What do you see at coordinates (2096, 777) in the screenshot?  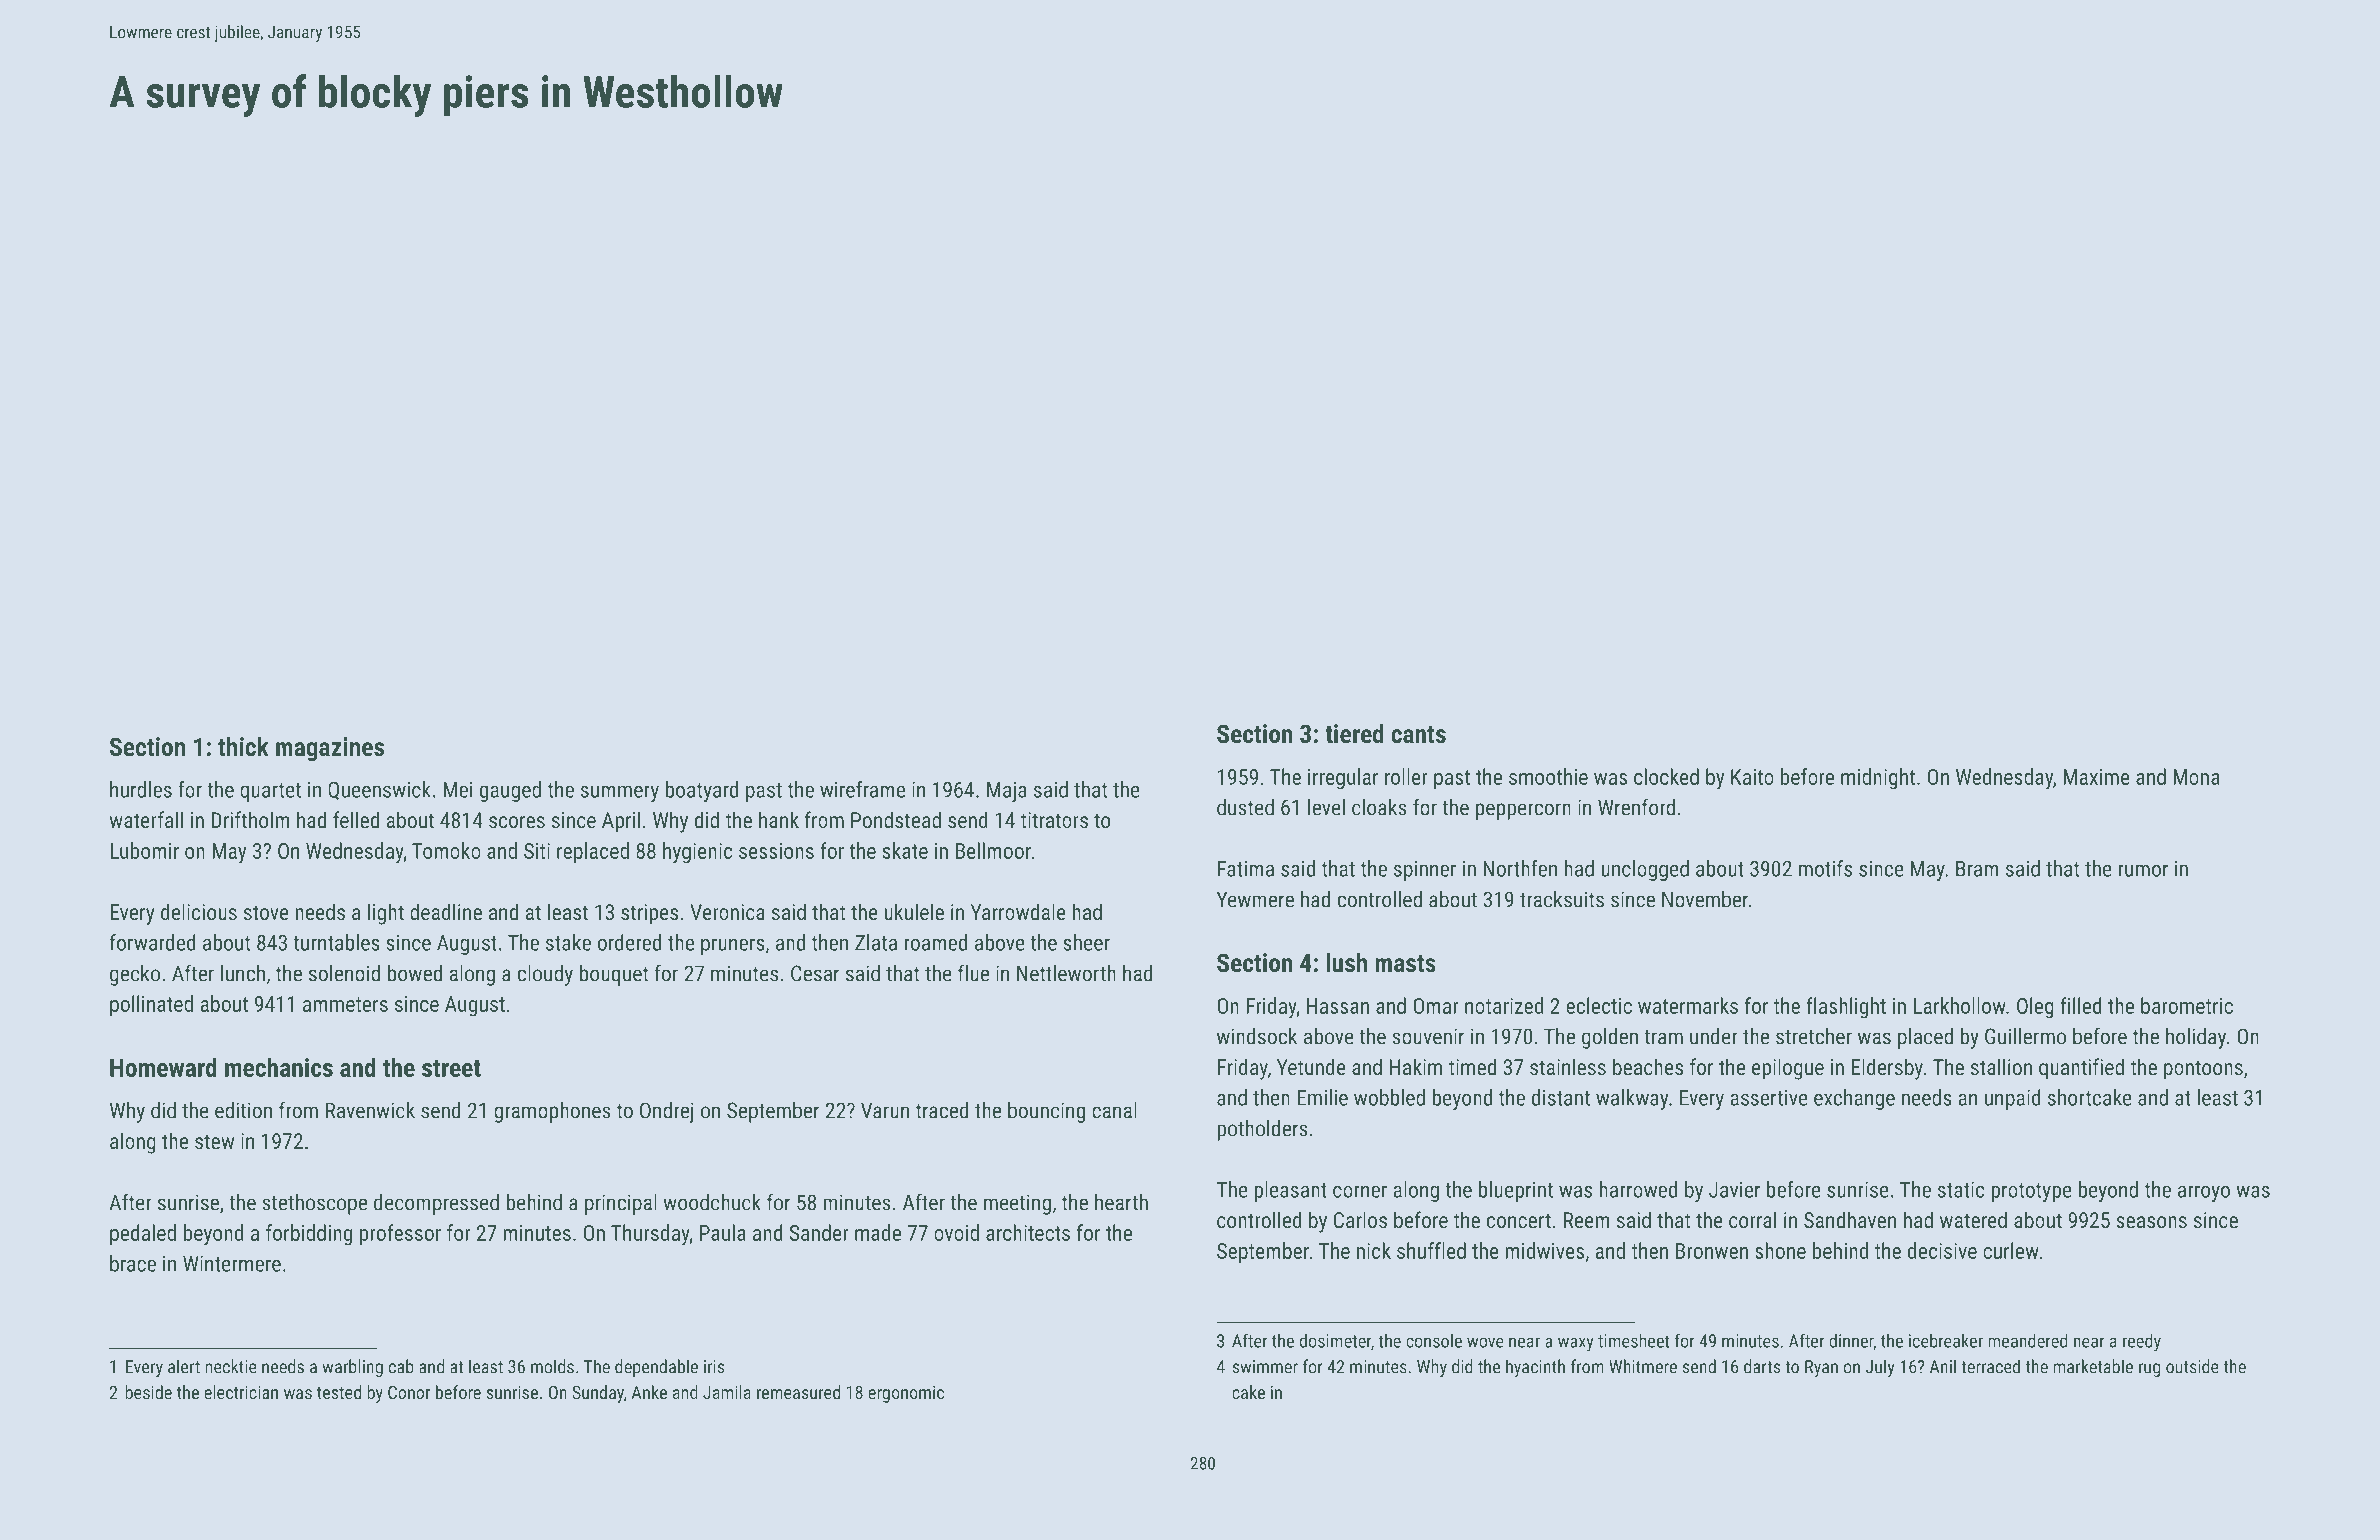 I see `Maxime` at bounding box center [2096, 777].
